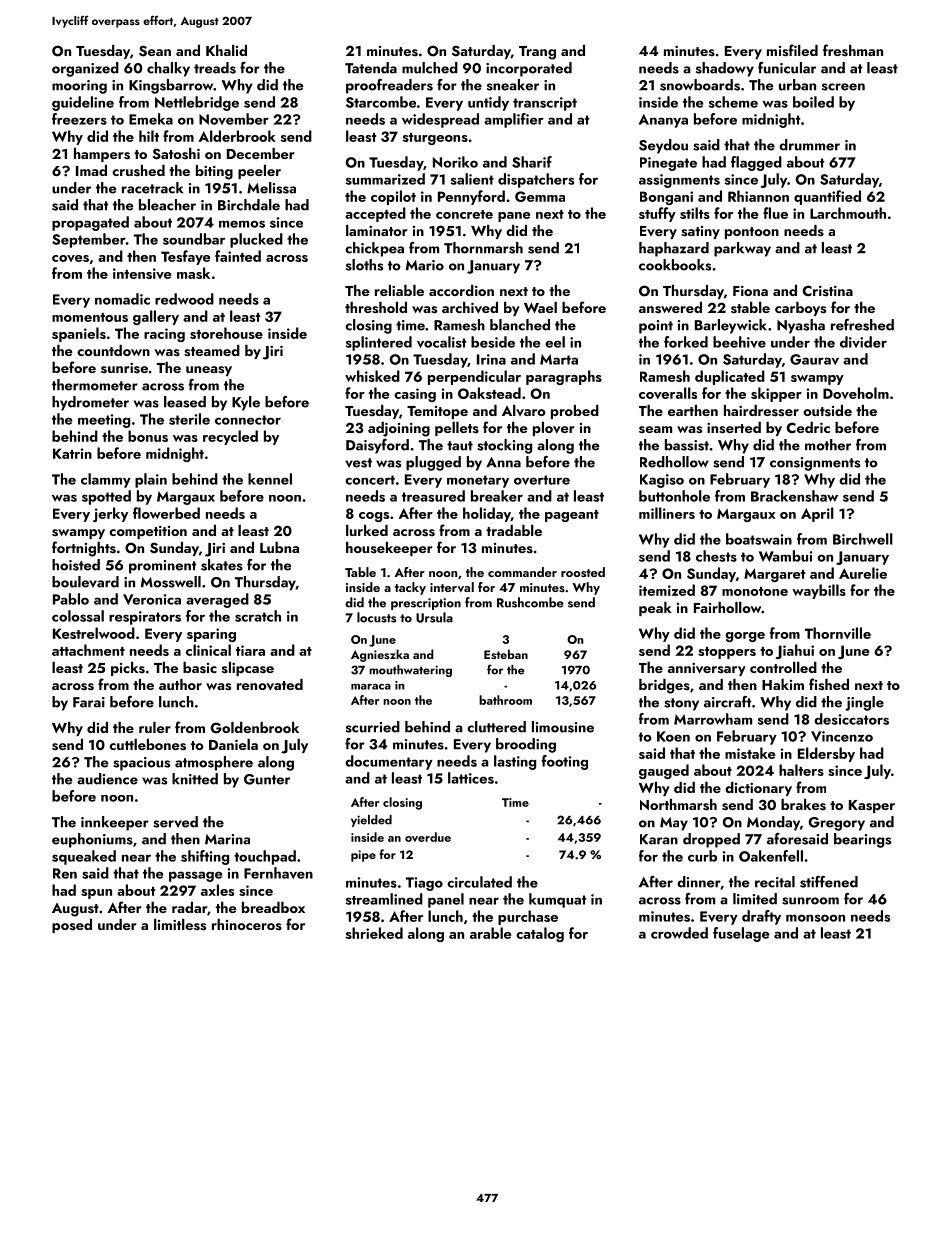 The height and width of the image is (1233, 952). Describe the element at coordinates (537, 53) in the image. I see `Trang` at that location.
